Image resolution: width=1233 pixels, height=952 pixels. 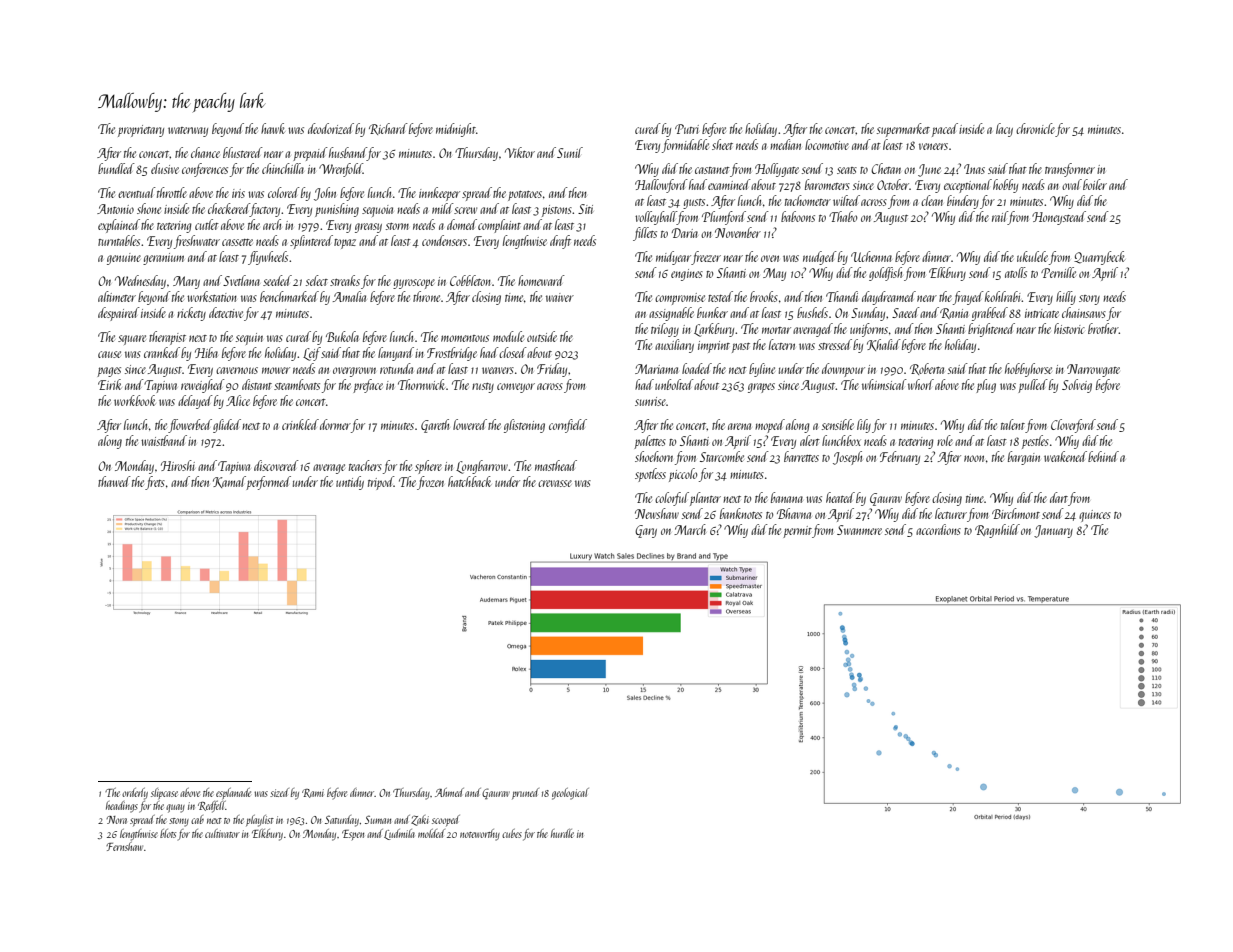 I want to click on bundled, so click(x=116, y=168).
